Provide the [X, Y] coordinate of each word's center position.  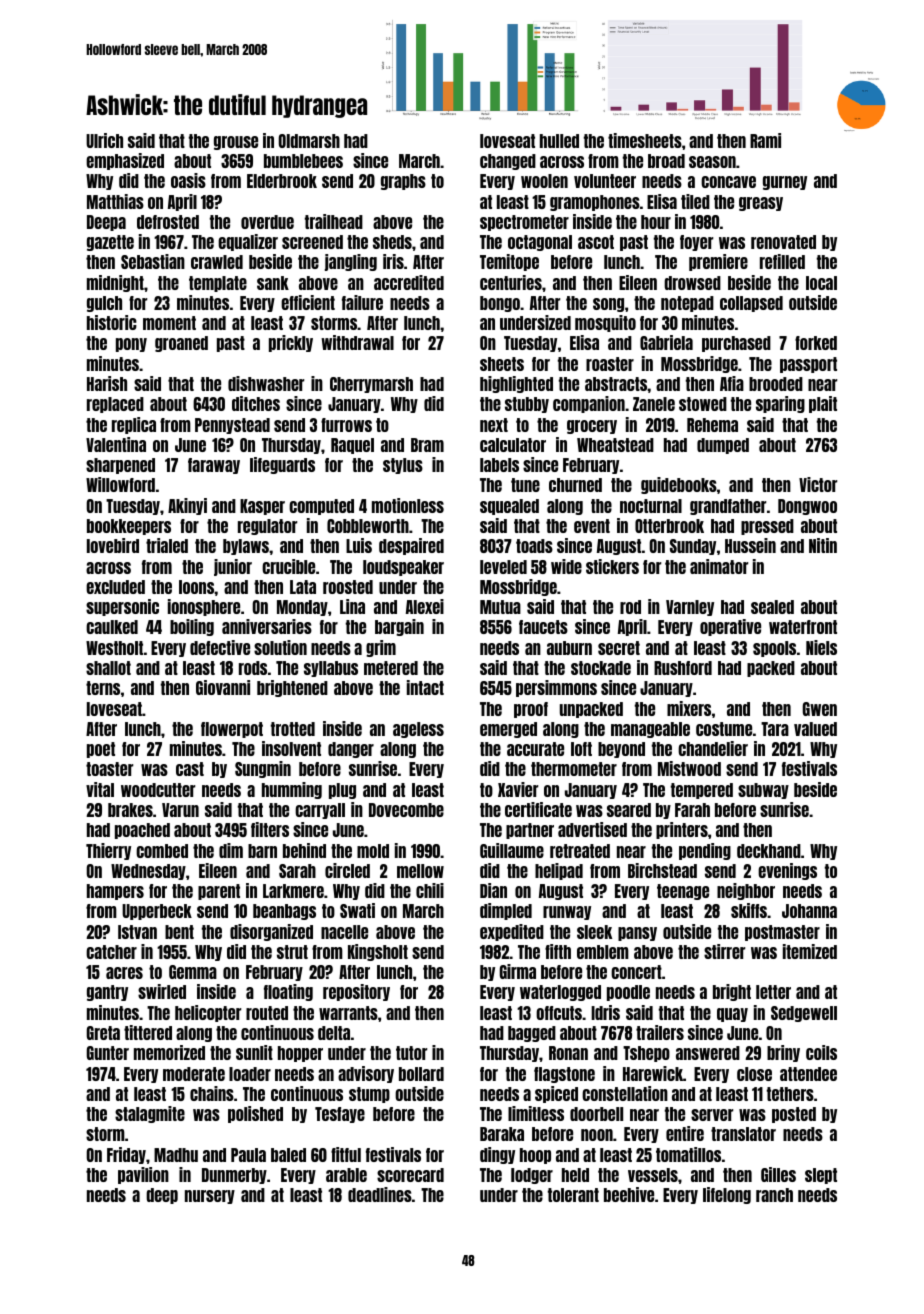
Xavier [518, 789]
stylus [403, 466]
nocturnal [651, 506]
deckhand [769, 851]
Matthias [115, 201]
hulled [559, 141]
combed [162, 851]
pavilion [143, 1175]
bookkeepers [129, 527]
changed [508, 162]
